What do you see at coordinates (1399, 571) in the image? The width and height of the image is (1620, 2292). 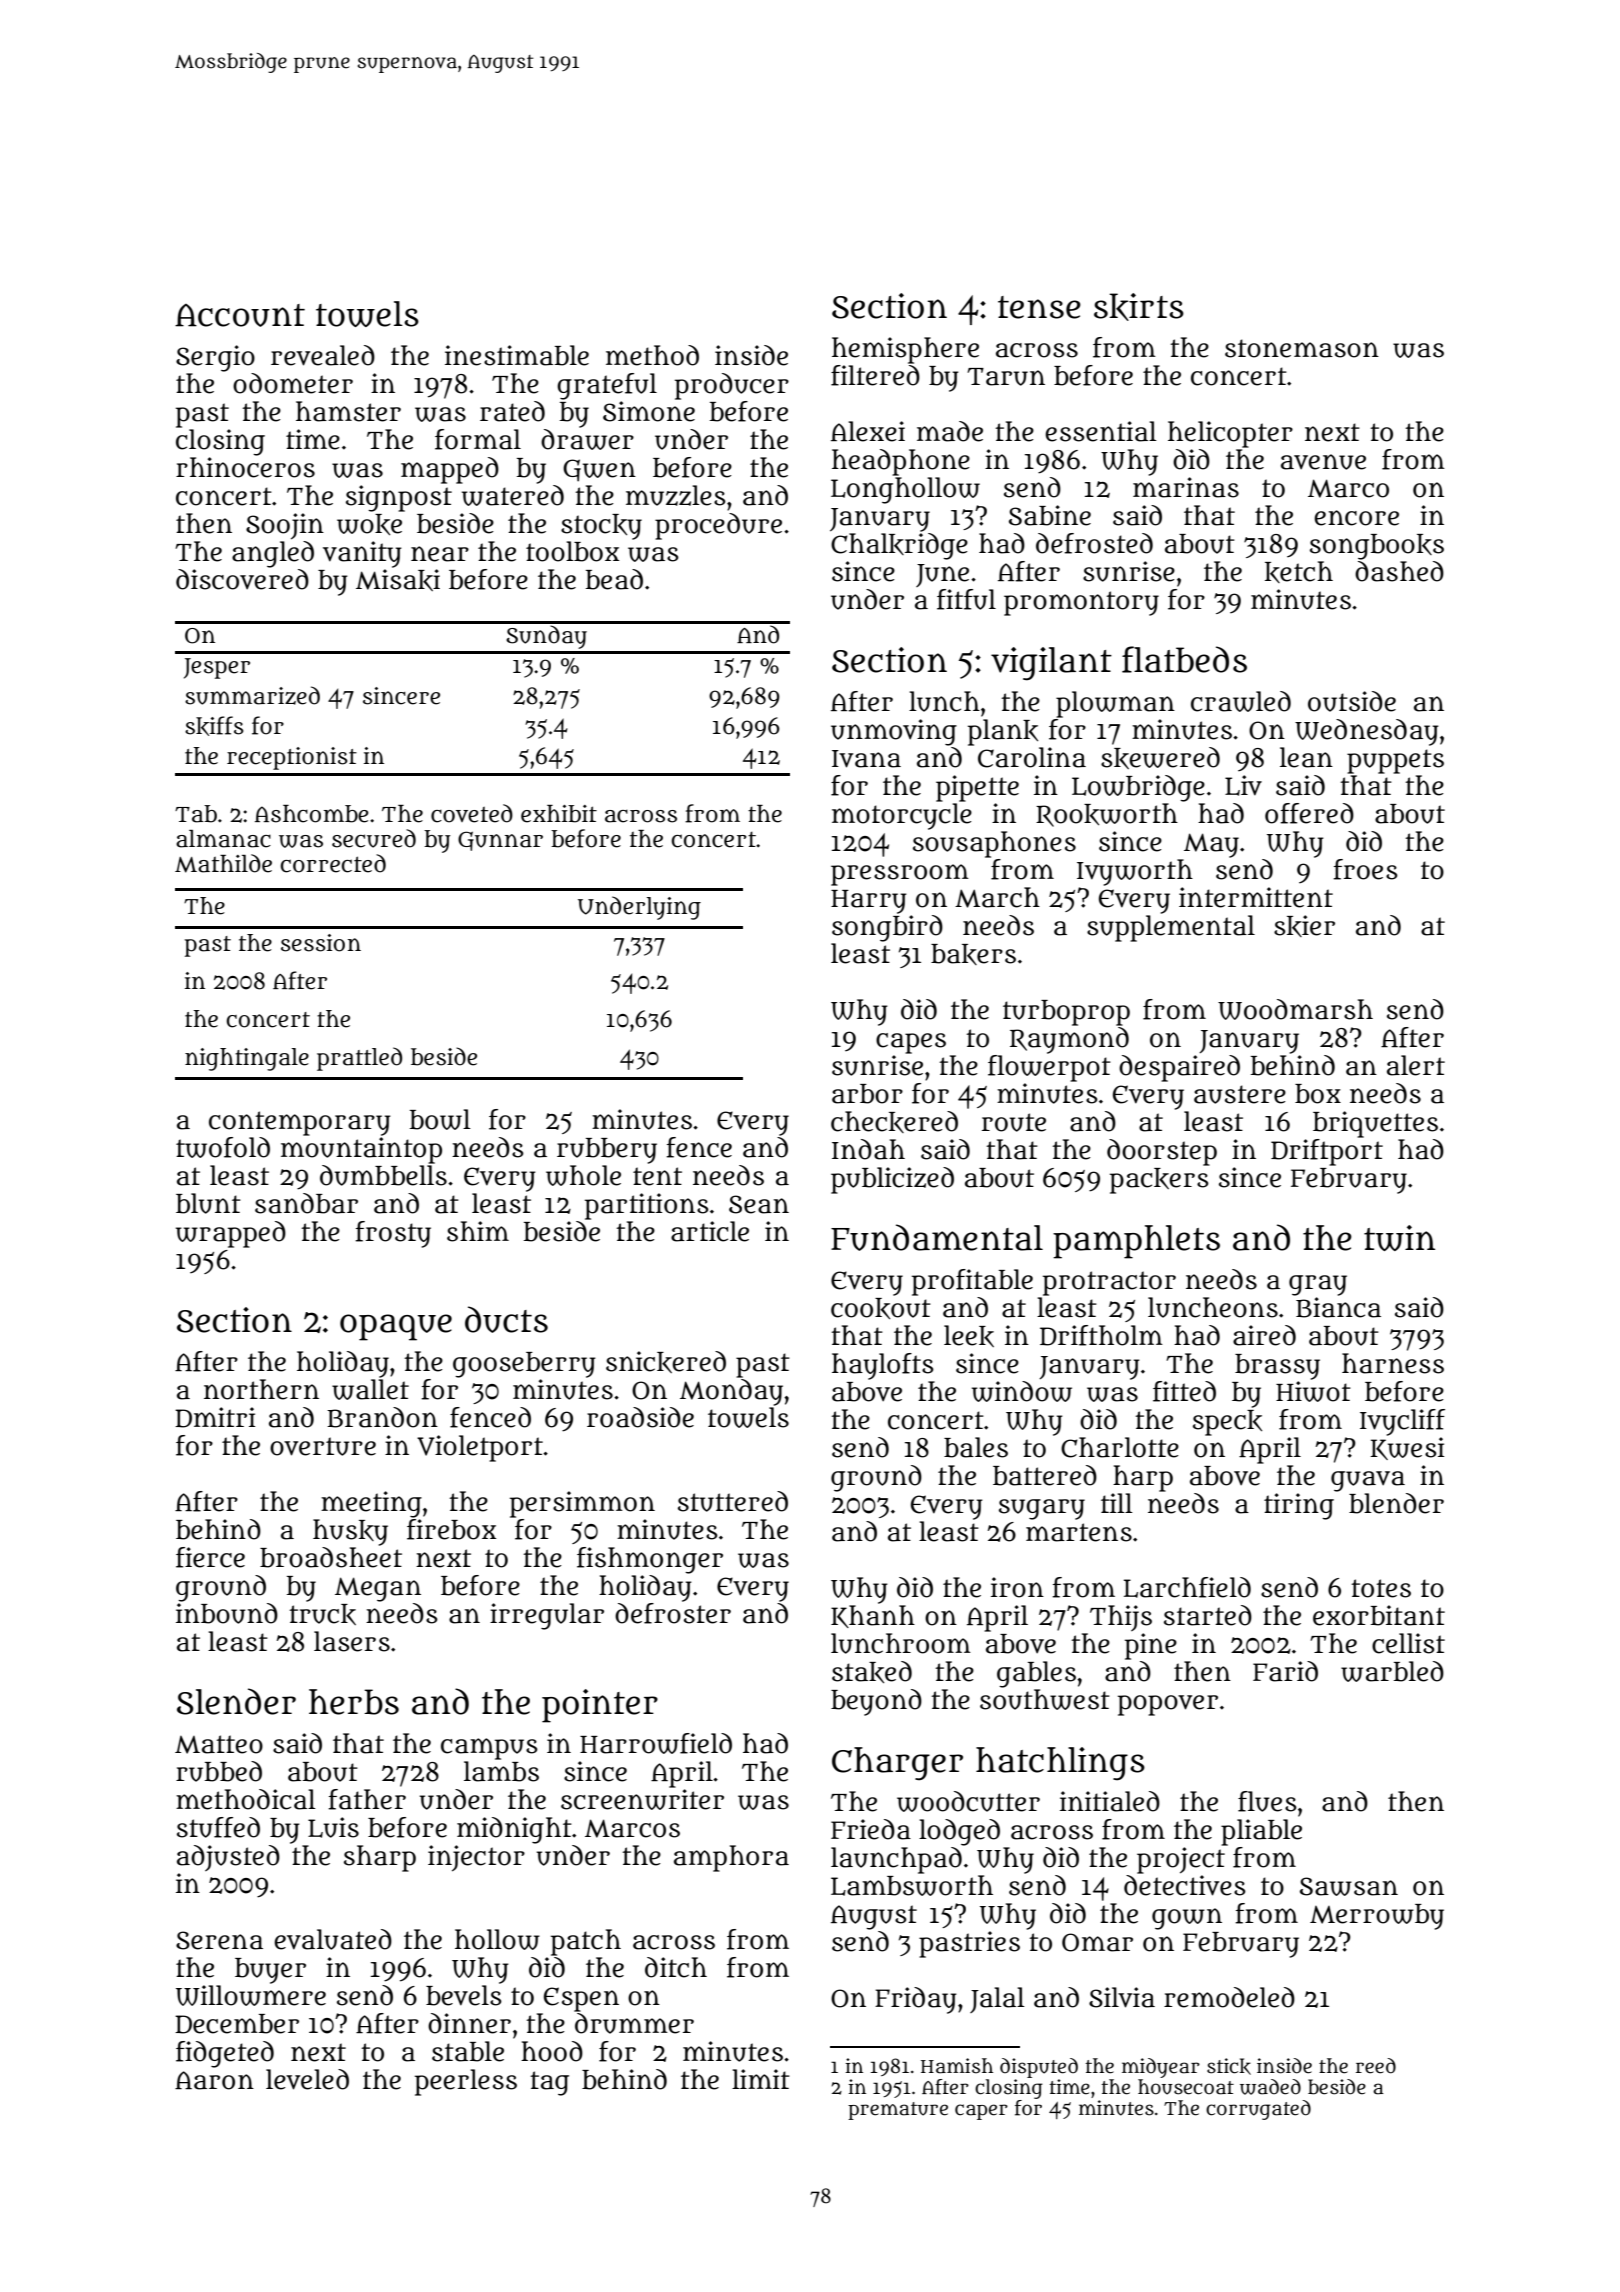 I see `dashed` at bounding box center [1399, 571].
